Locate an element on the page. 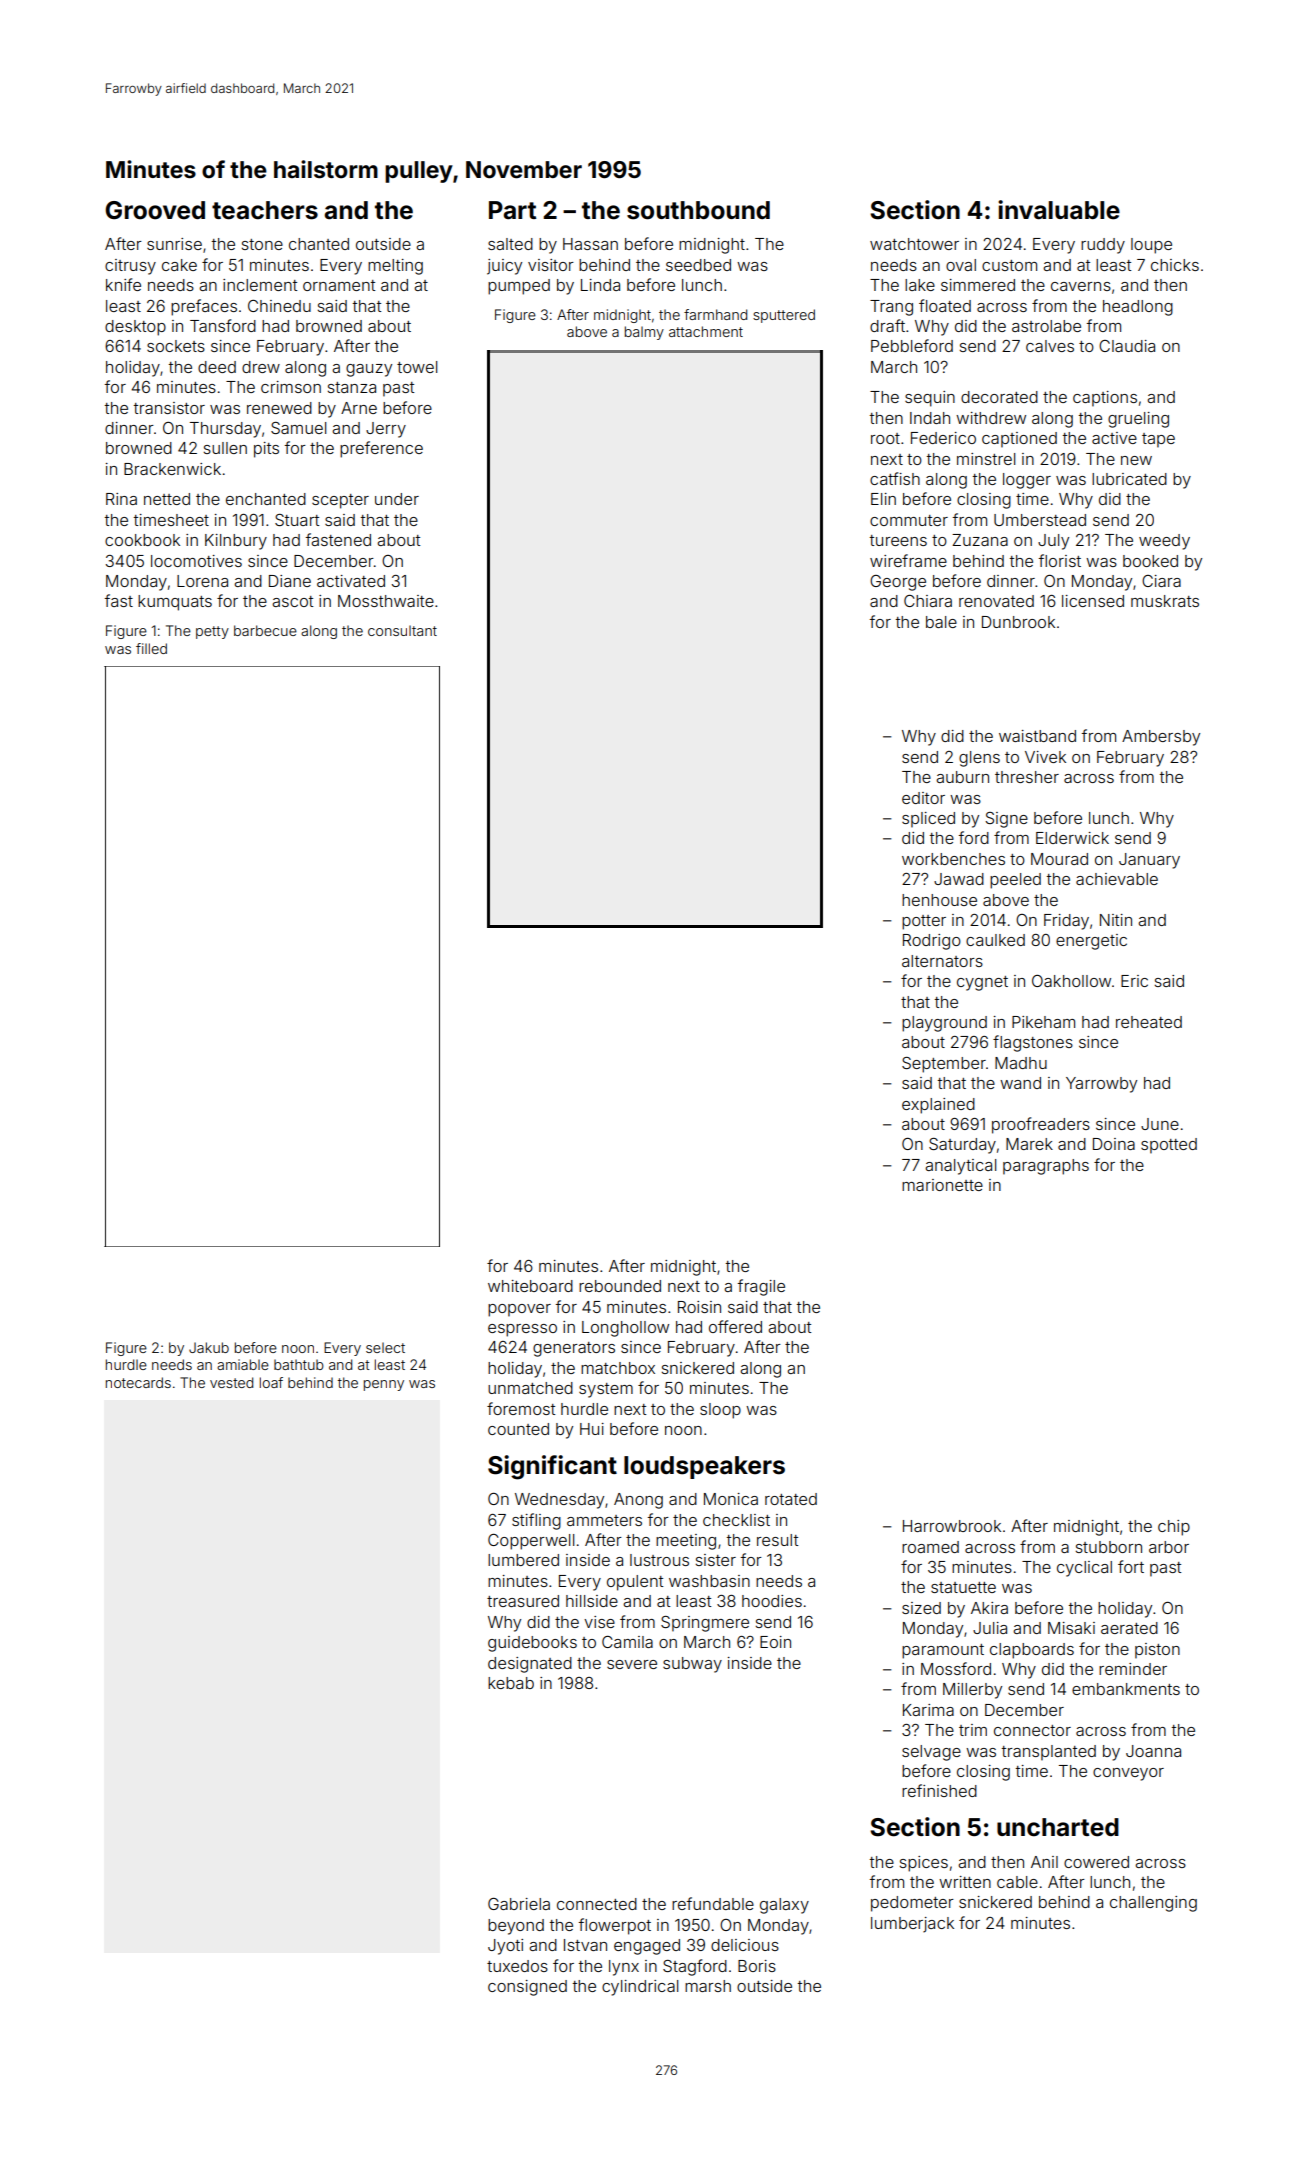 This page has width=1310, height=2158. southbound is located at coordinates (698, 210).
